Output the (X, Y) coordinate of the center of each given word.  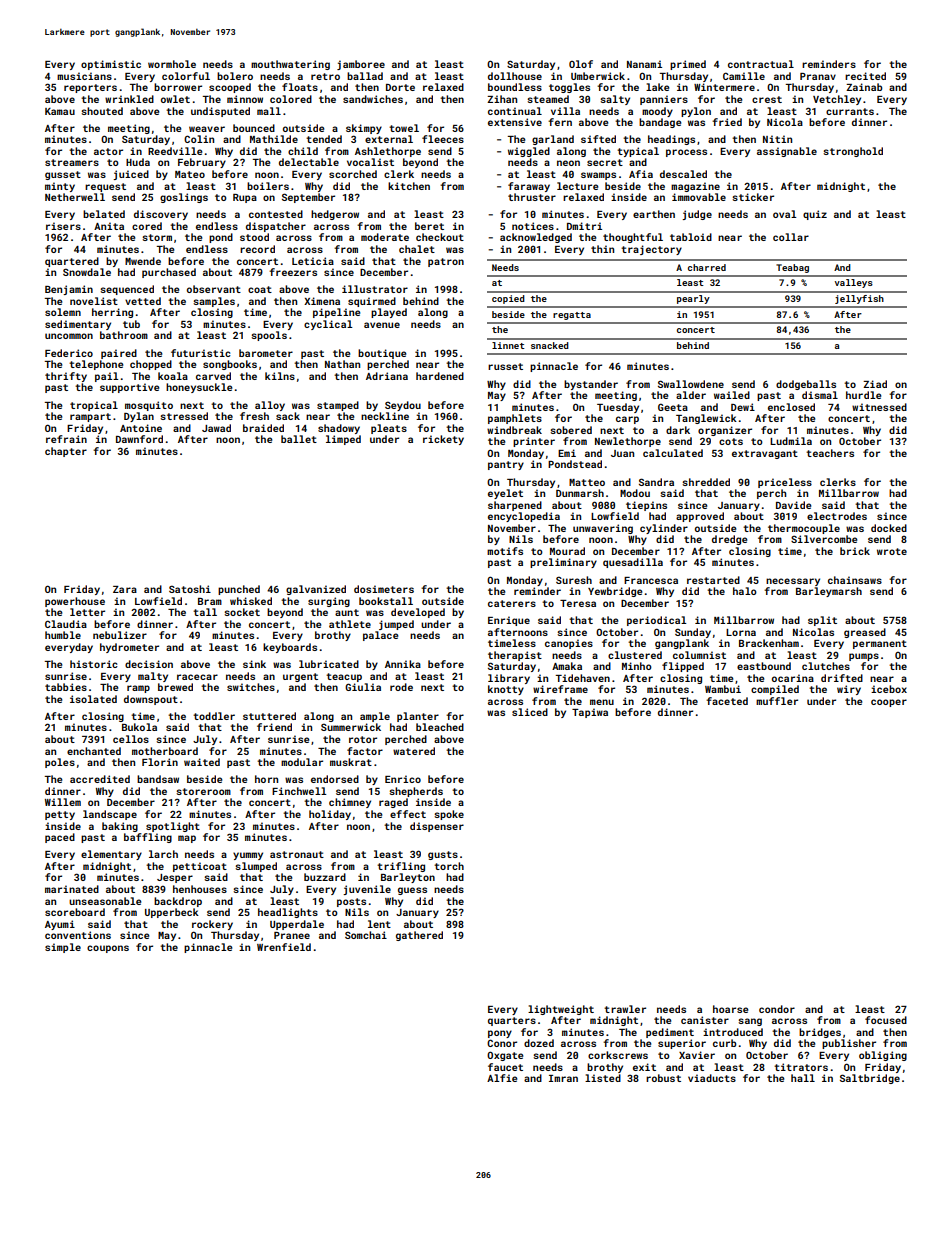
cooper (889, 703)
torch (449, 866)
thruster (532, 197)
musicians (84, 76)
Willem (63, 802)
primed (688, 65)
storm (157, 237)
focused (886, 1020)
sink (254, 664)
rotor (363, 739)
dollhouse (515, 76)
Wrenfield (284, 947)
